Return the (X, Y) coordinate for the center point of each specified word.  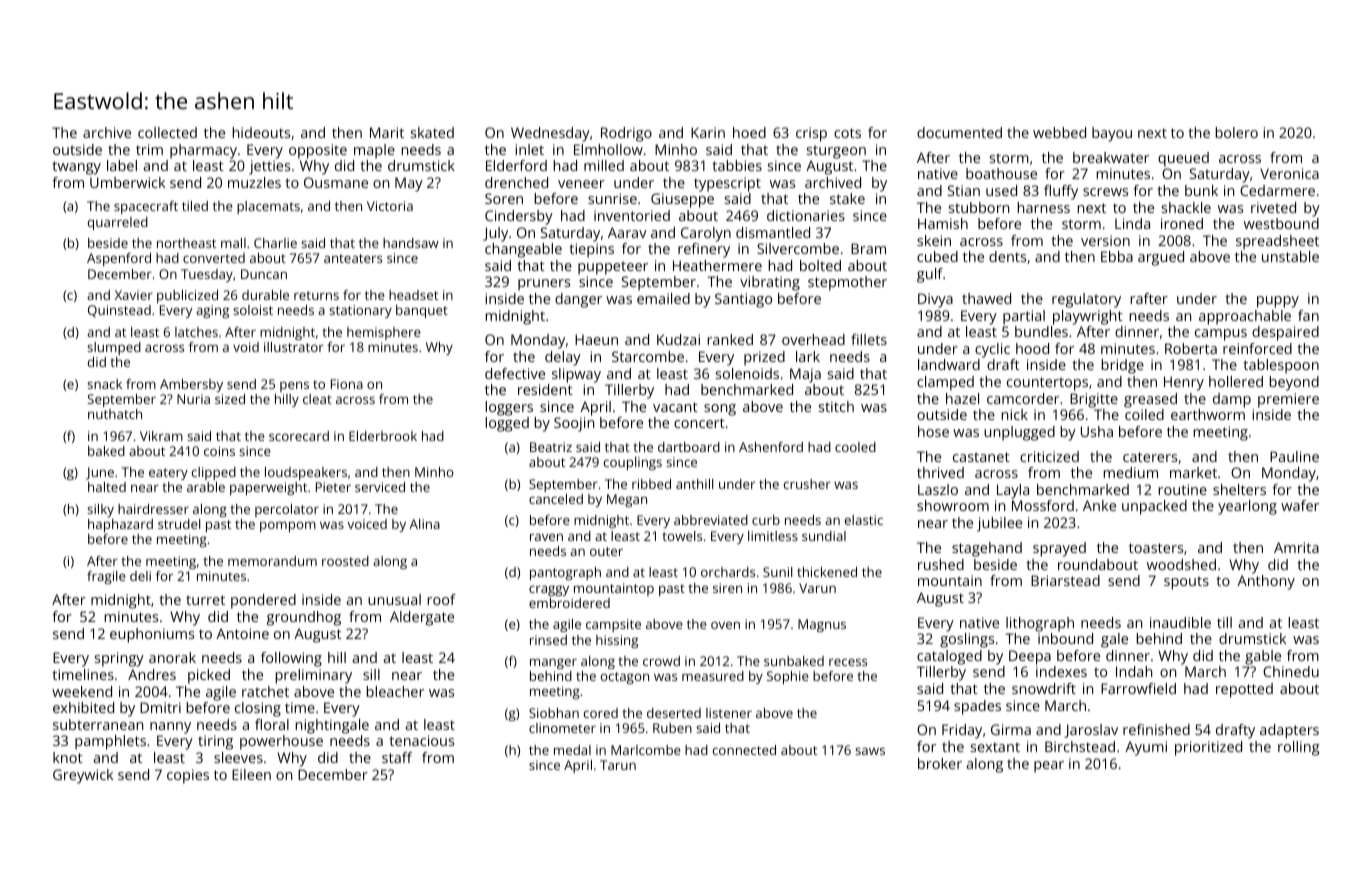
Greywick (83, 776)
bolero (1236, 132)
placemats (268, 207)
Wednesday (550, 134)
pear (1049, 767)
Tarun (618, 765)
